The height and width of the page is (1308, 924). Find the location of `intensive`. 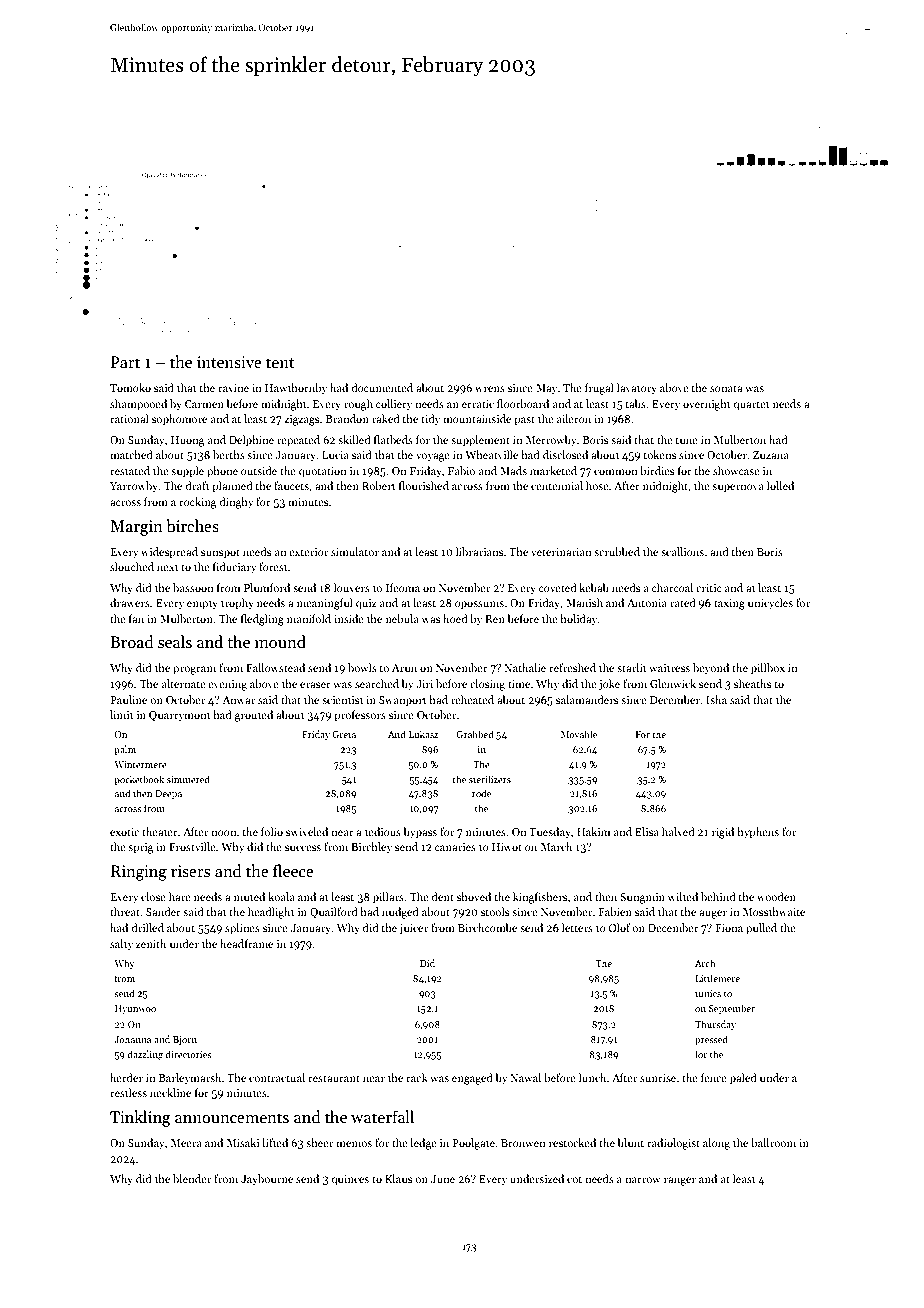

intensive is located at coordinates (229, 362).
